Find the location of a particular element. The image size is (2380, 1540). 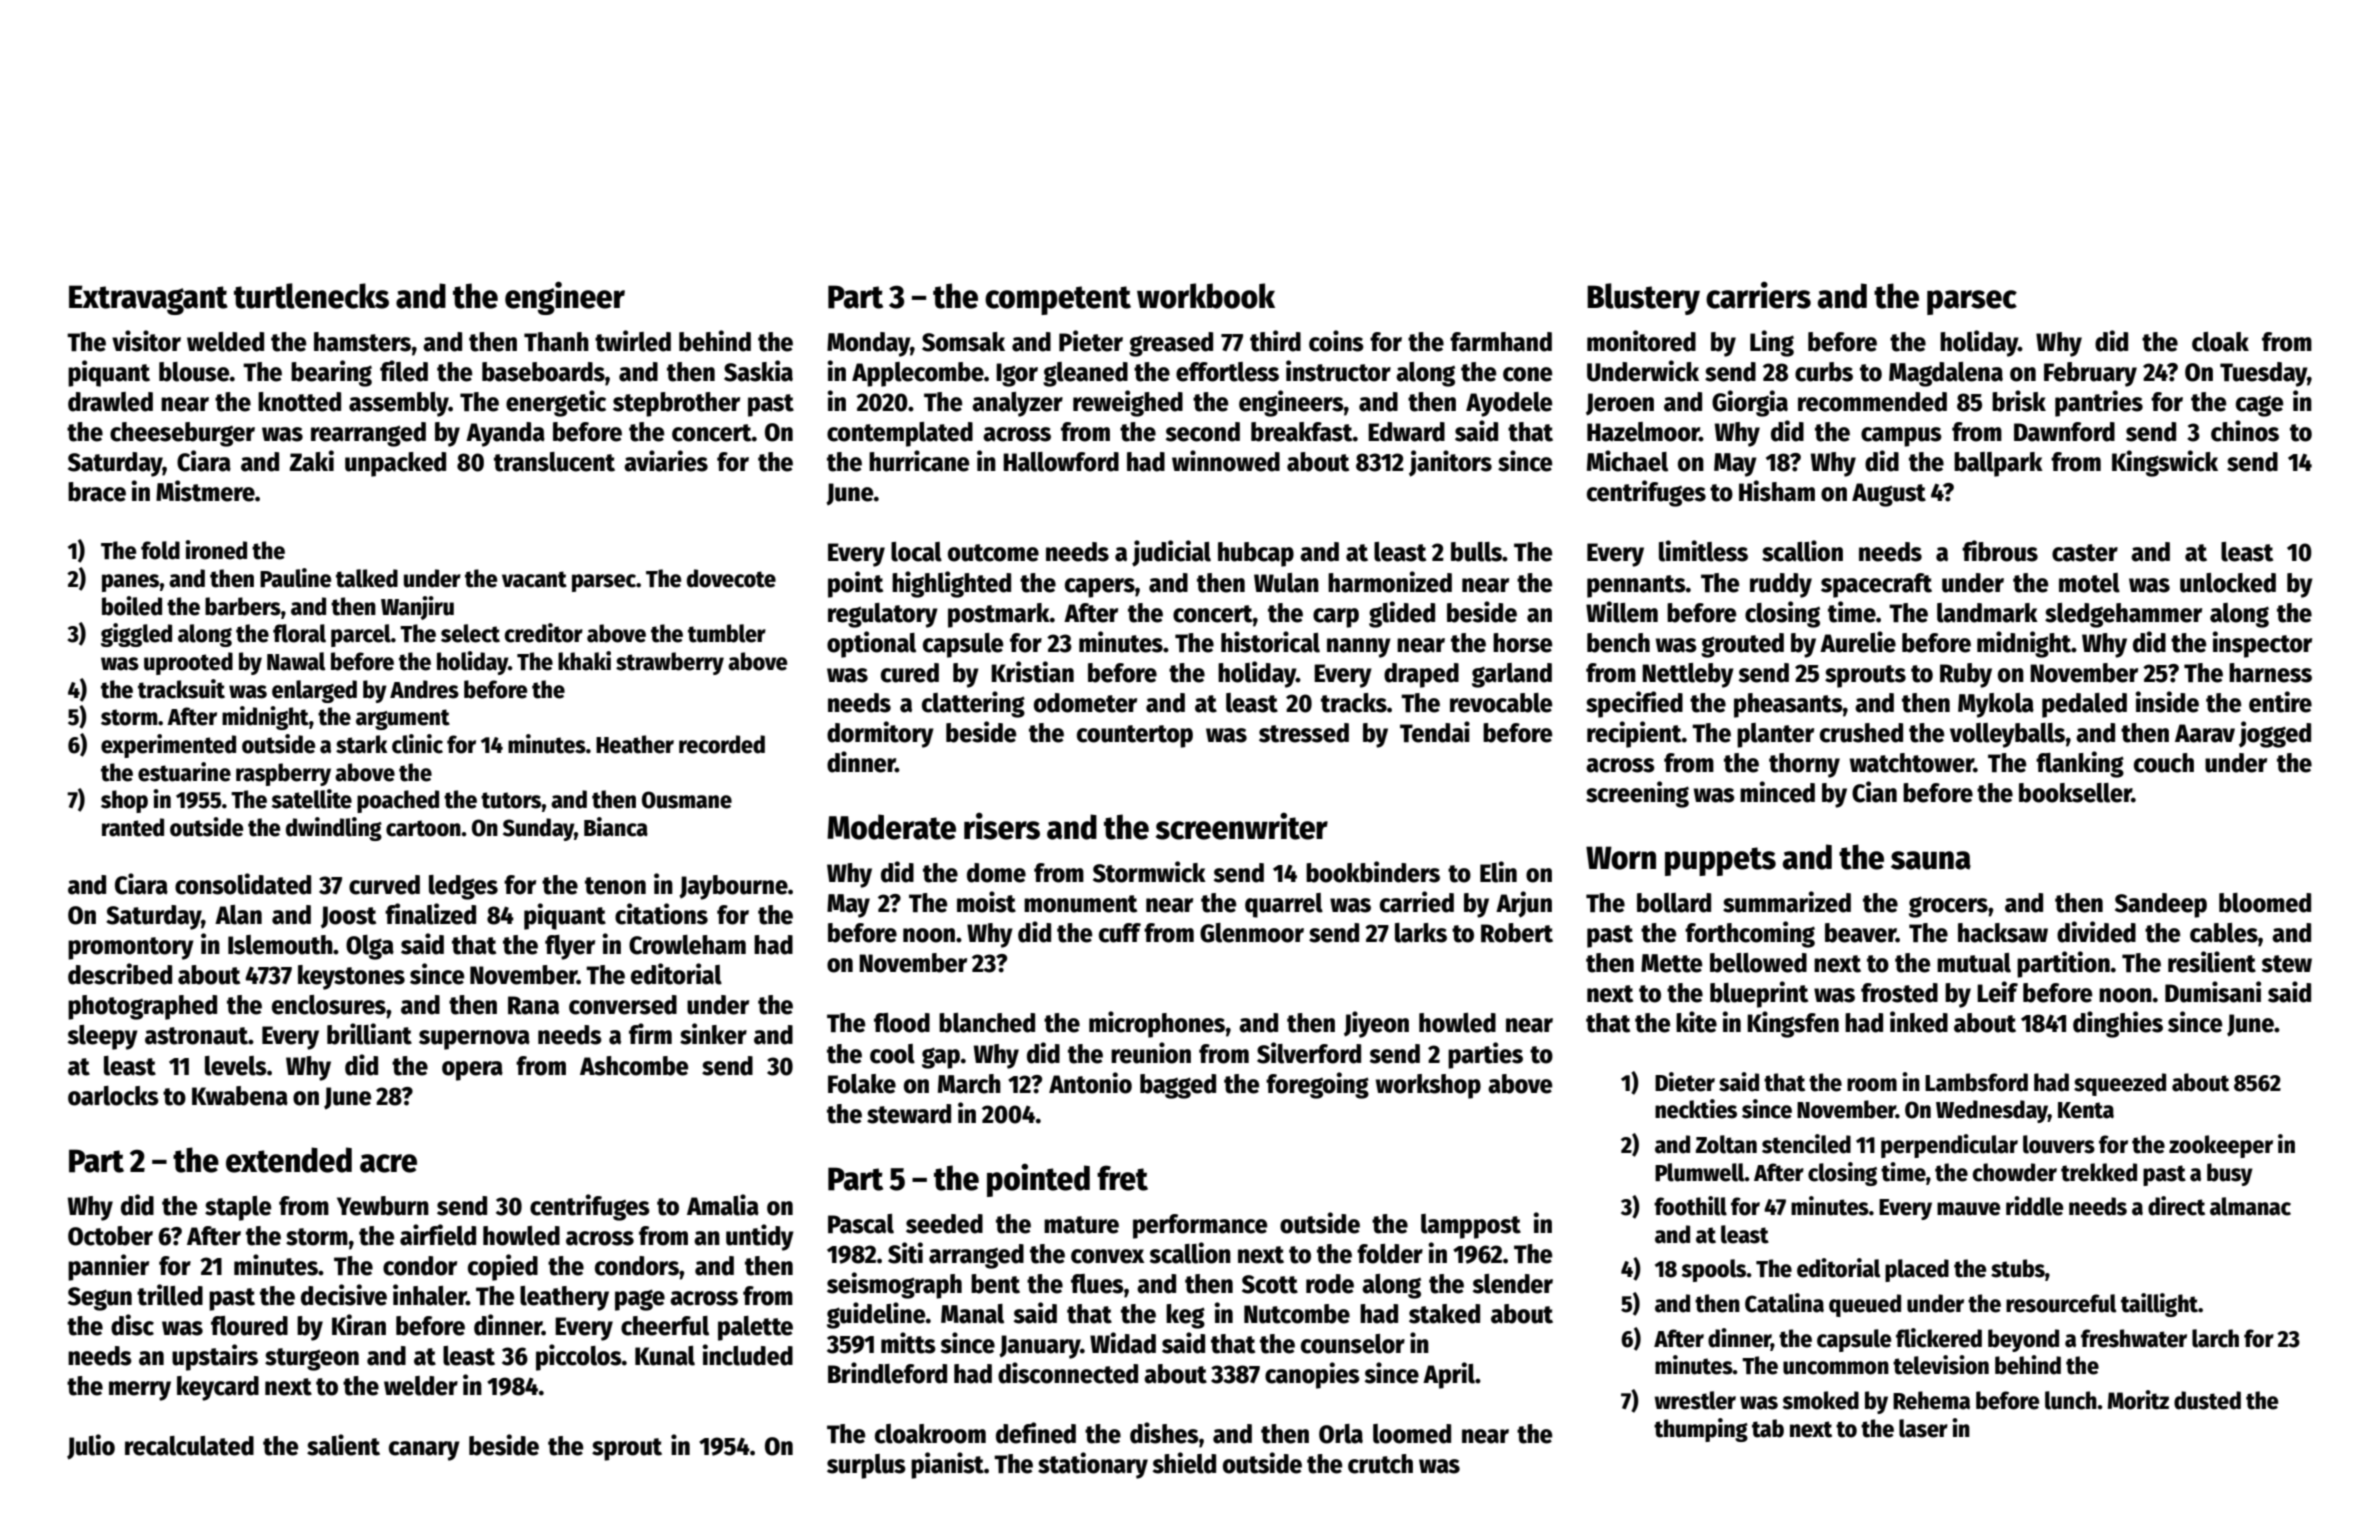

carriers is located at coordinates (1758, 295).
